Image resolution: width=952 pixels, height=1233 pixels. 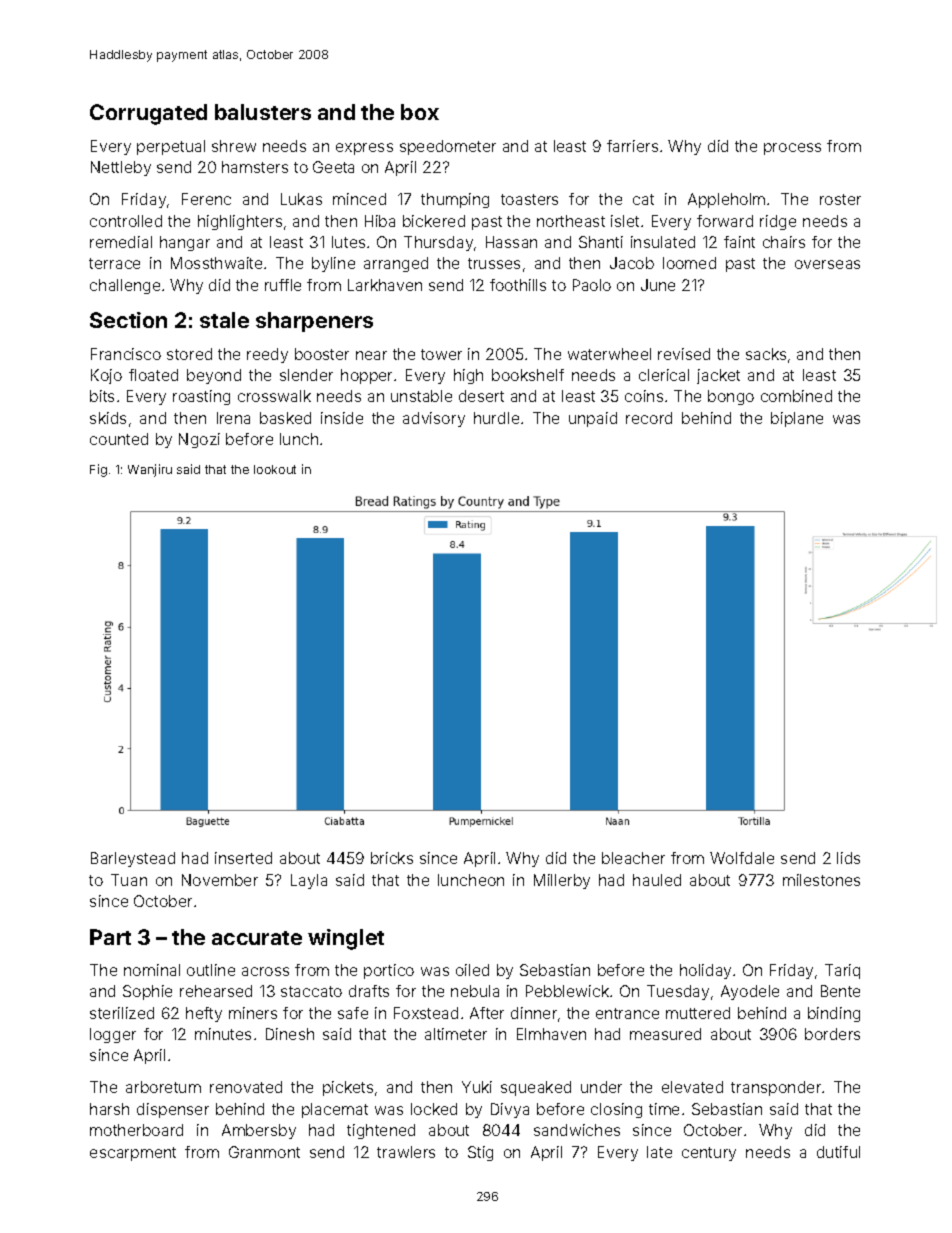 What do you see at coordinates (834, 1014) in the screenshot?
I see `binding` at bounding box center [834, 1014].
